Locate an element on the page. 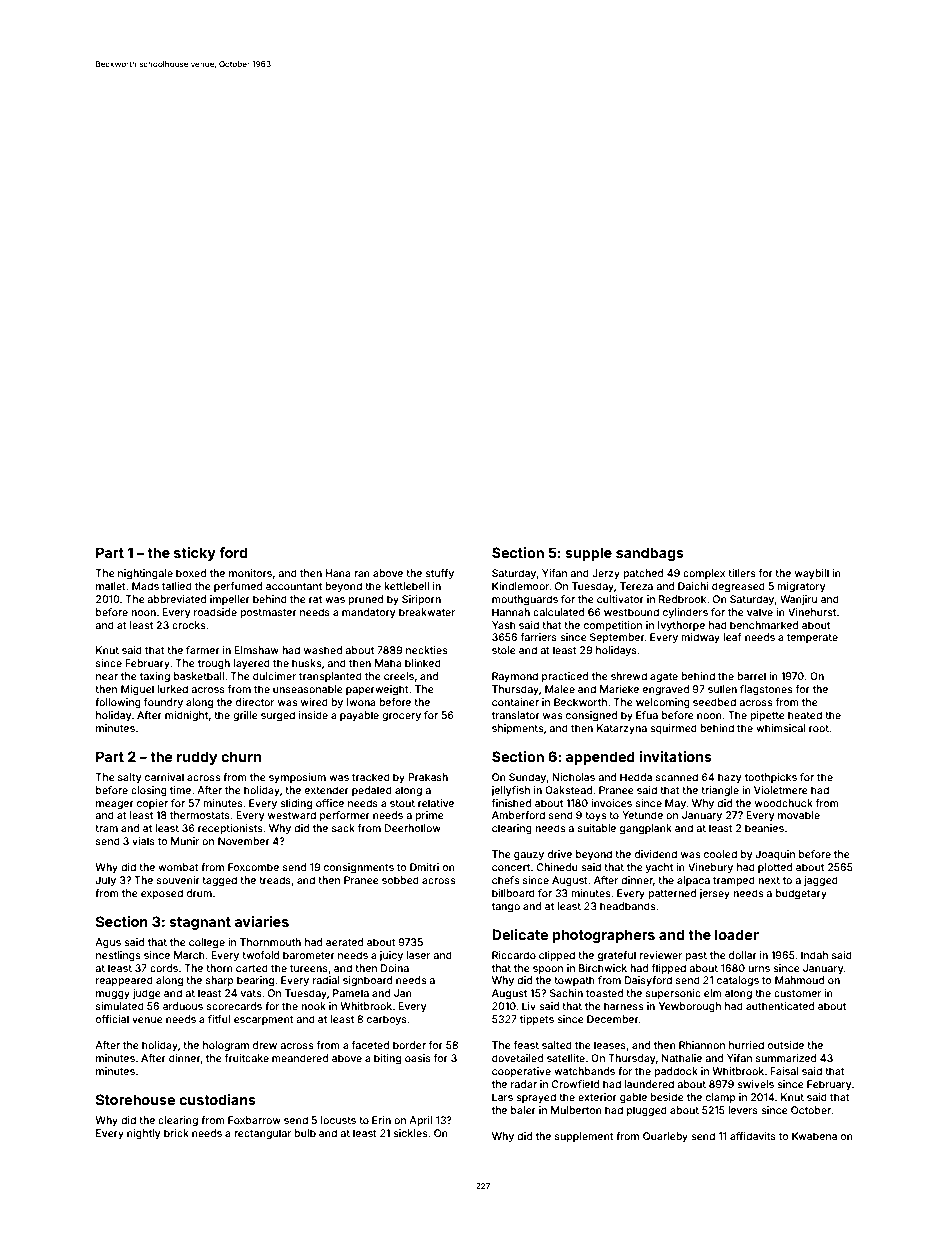 The height and width of the page is (1233, 952). plugged is located at coordinates (647, 1111).
